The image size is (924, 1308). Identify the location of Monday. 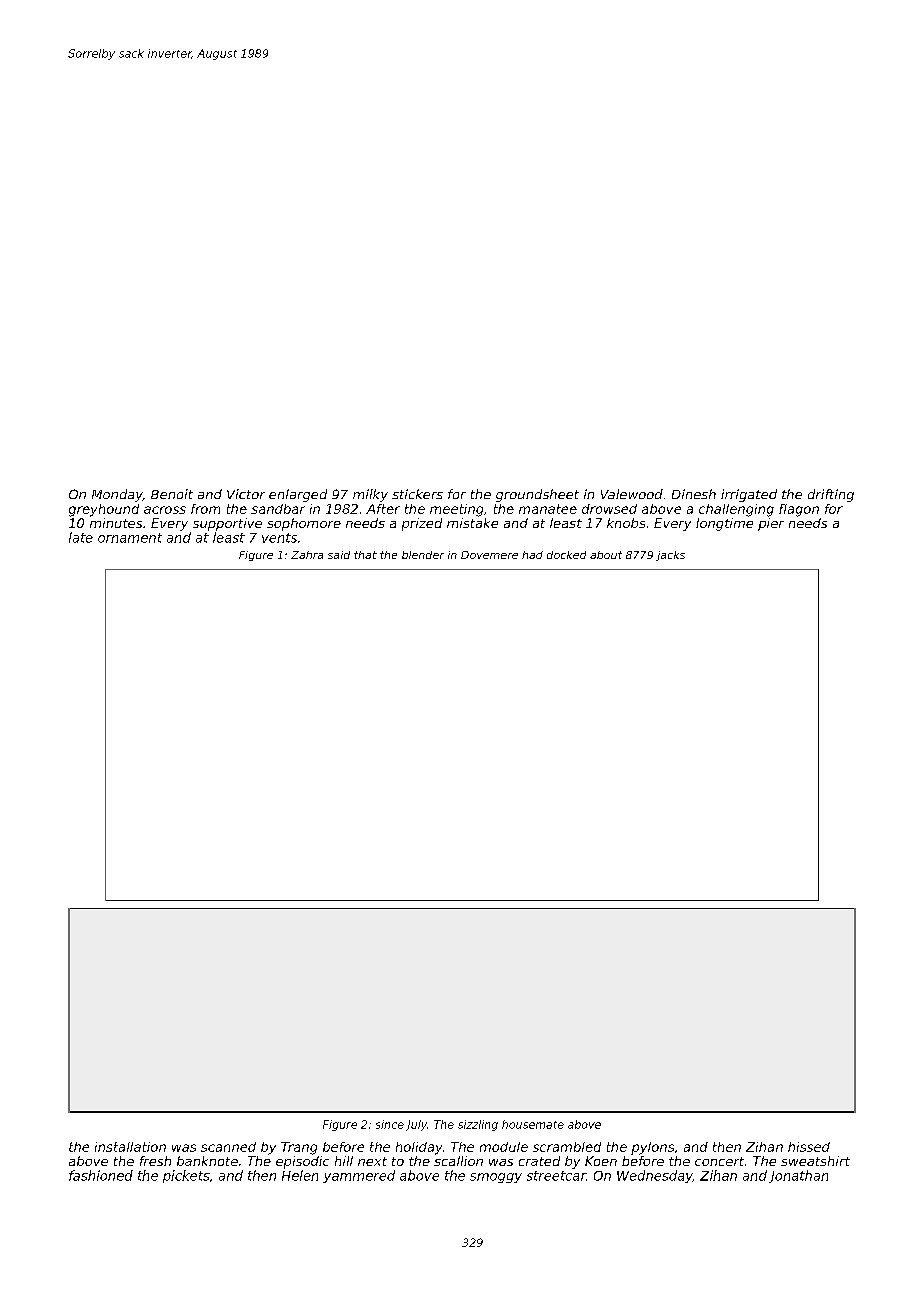
(117, 495).
